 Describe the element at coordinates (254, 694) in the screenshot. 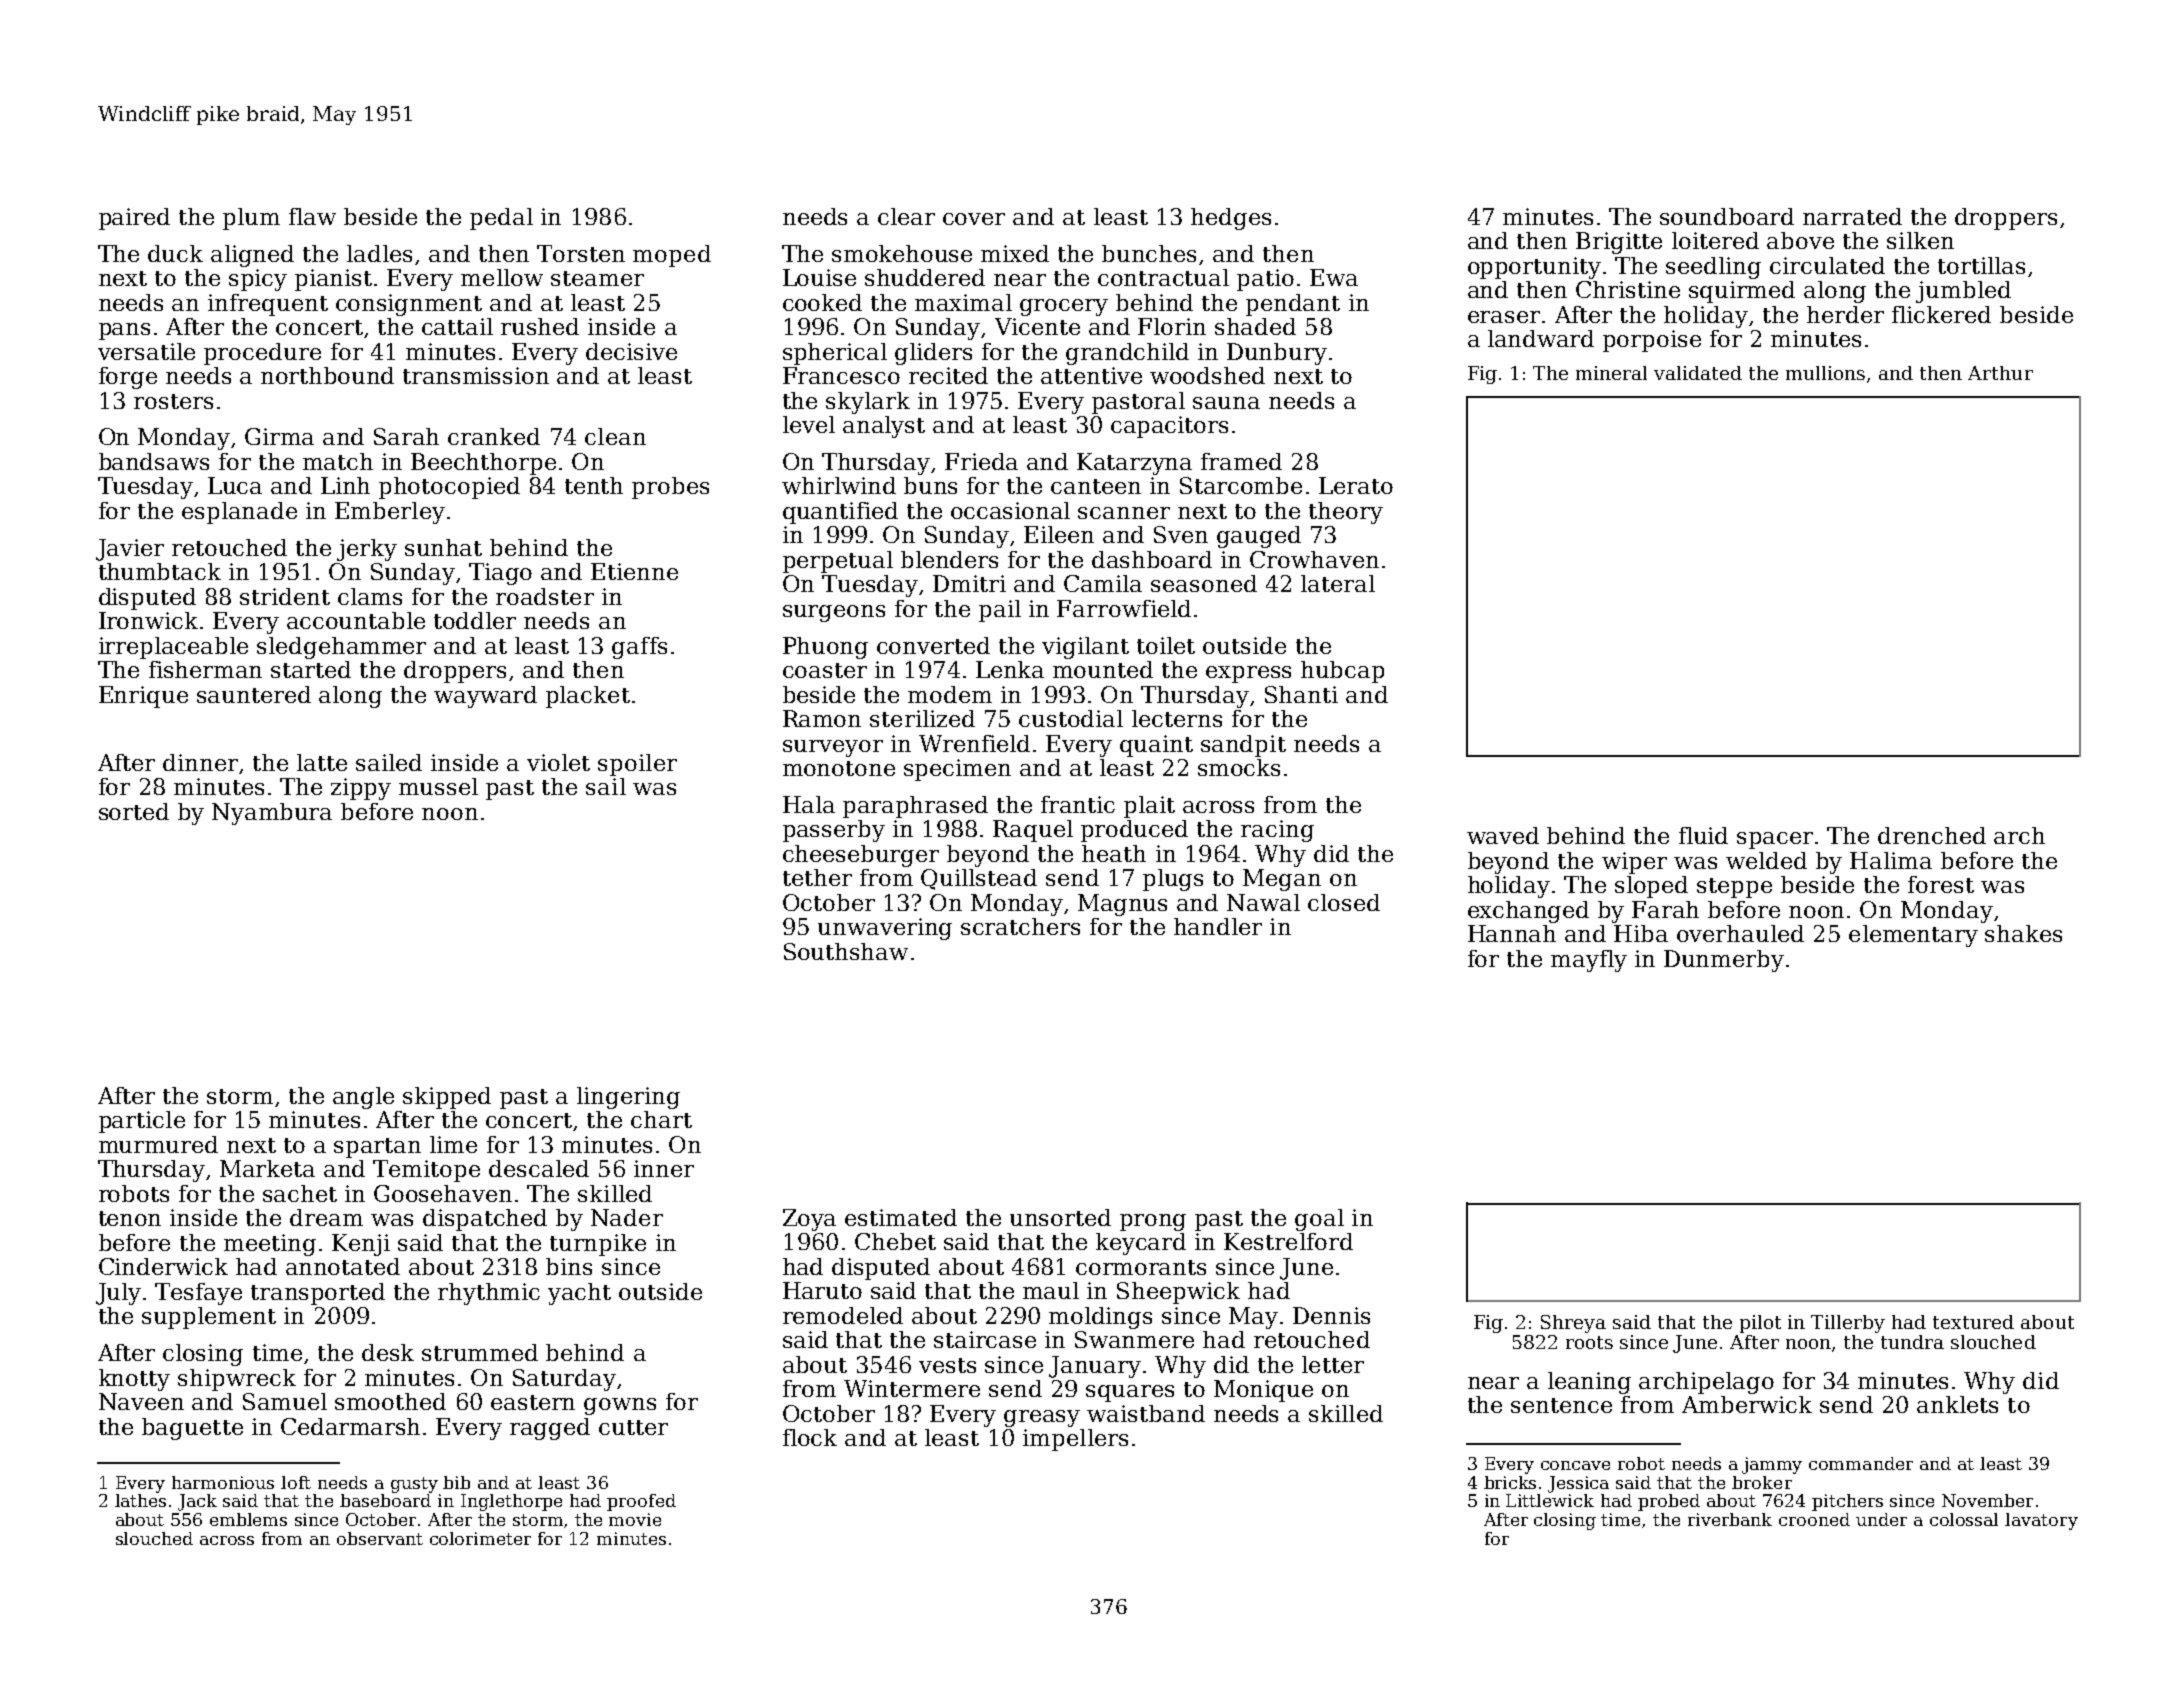

I see `sauntered` at that location.
